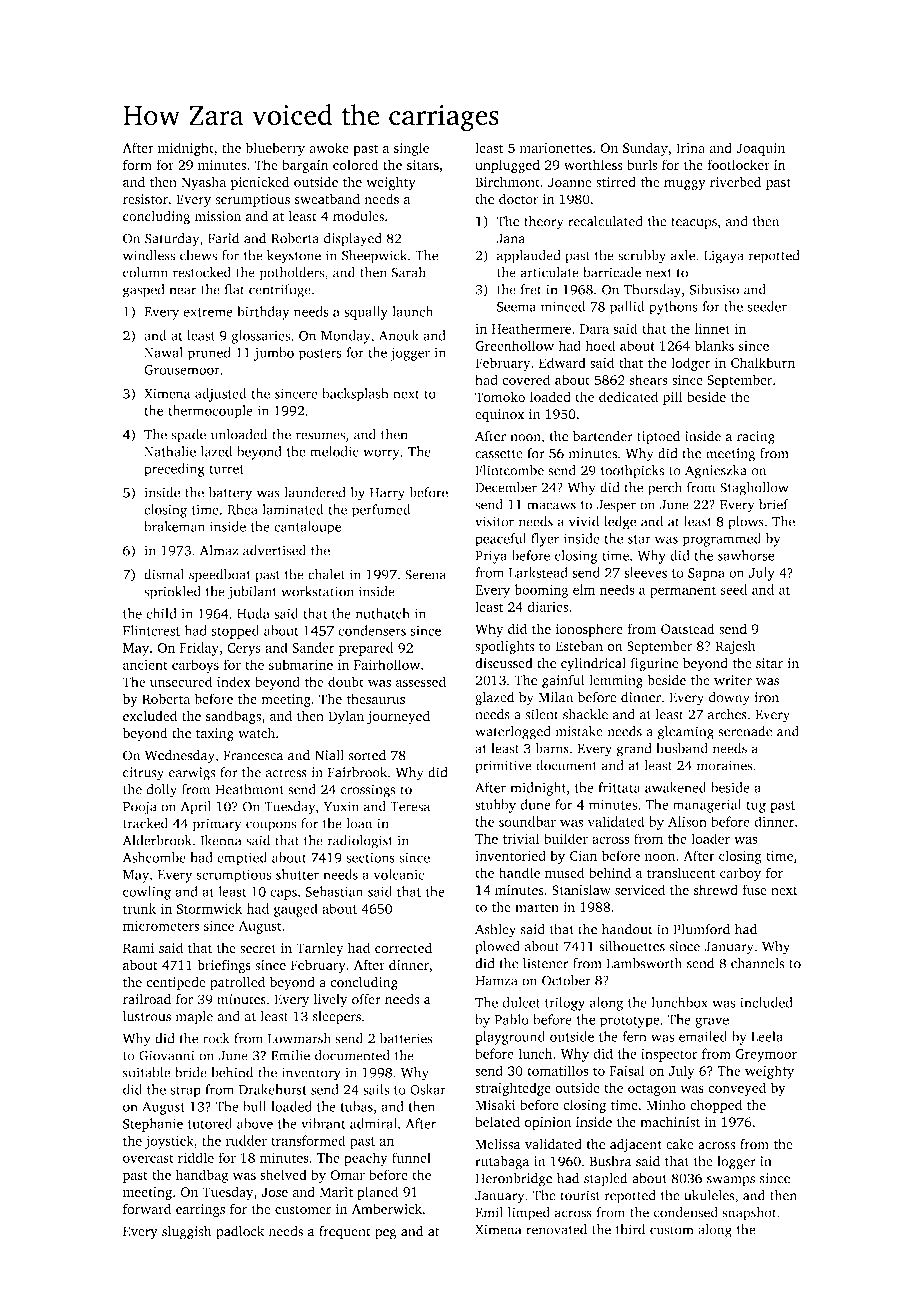 Image resolution: width=924 pixels, height=1308 pixels. I want to click on Friday, so click(199, 649).
